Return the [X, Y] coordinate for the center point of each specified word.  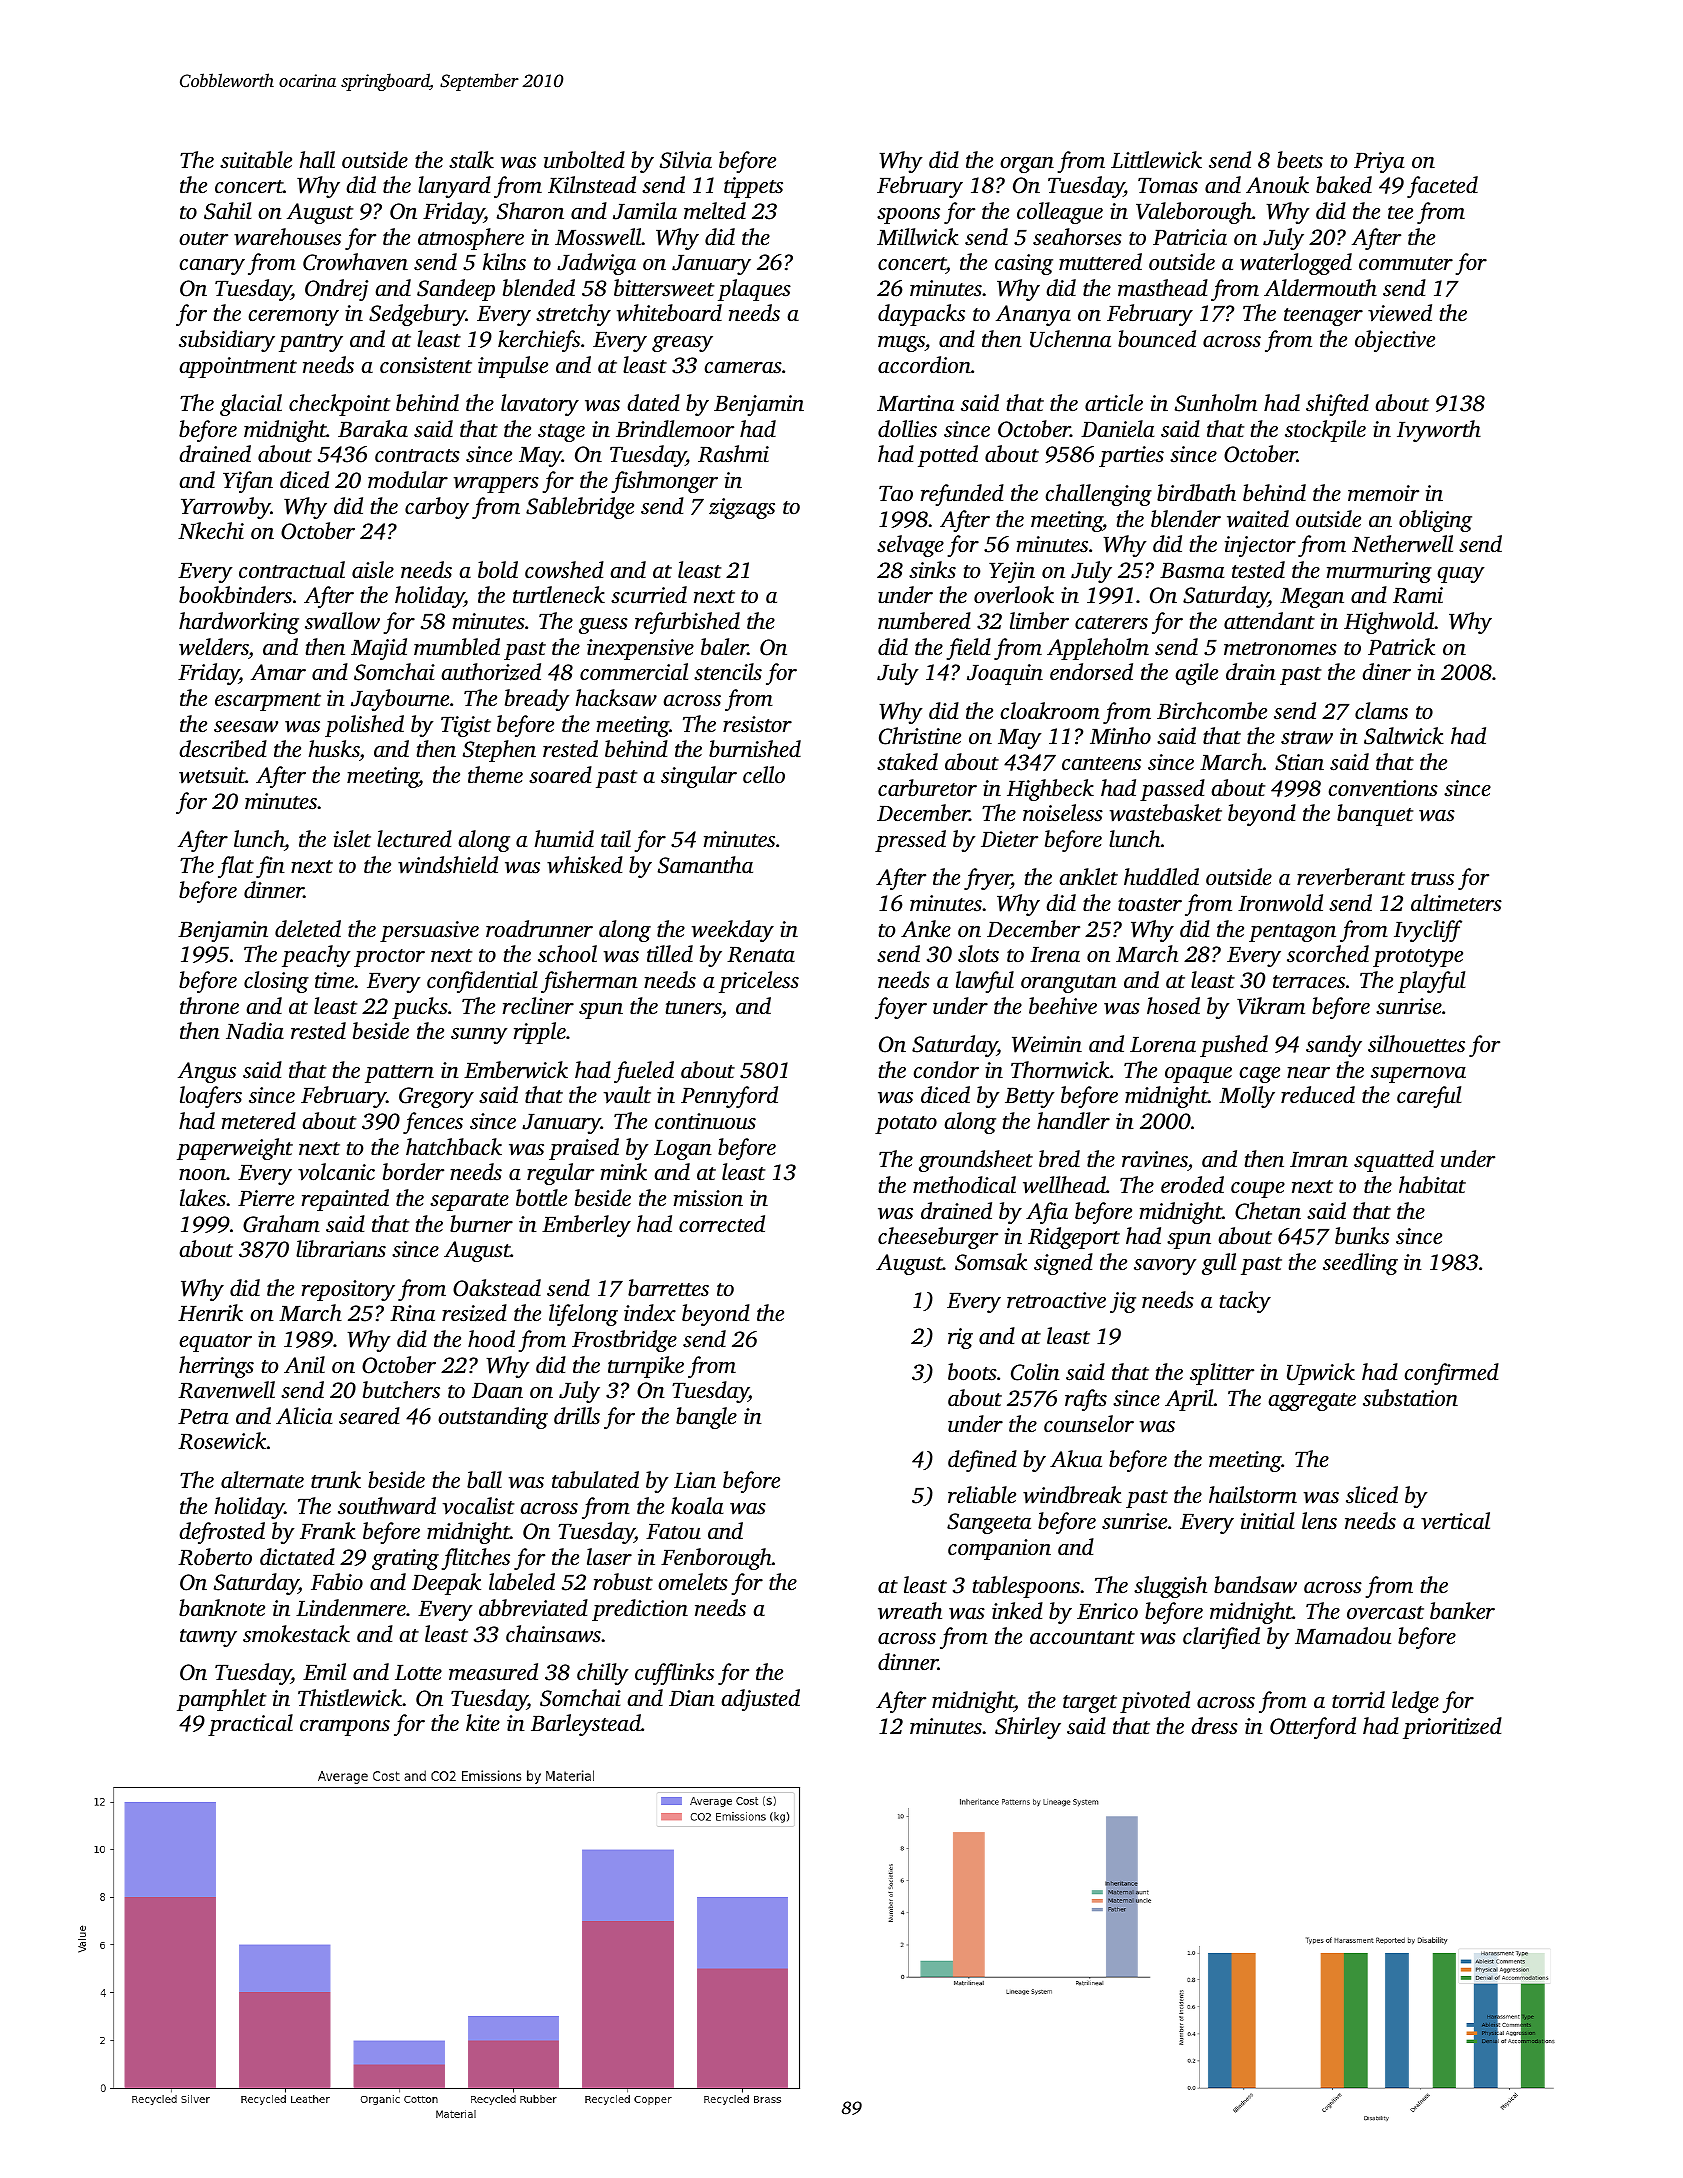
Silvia [686, 160]
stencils [728, 672]
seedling [1360, 1264]
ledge [1415, 1702]
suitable [256, 160]
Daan [497, 1391]
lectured [414, 839]
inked [1017, 1611]
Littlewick [1156, 160]
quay [1461, 575]
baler [724, 647]
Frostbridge [624, 1341]
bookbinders [235, 595]
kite [483, 1723]
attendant [1269, 621]
